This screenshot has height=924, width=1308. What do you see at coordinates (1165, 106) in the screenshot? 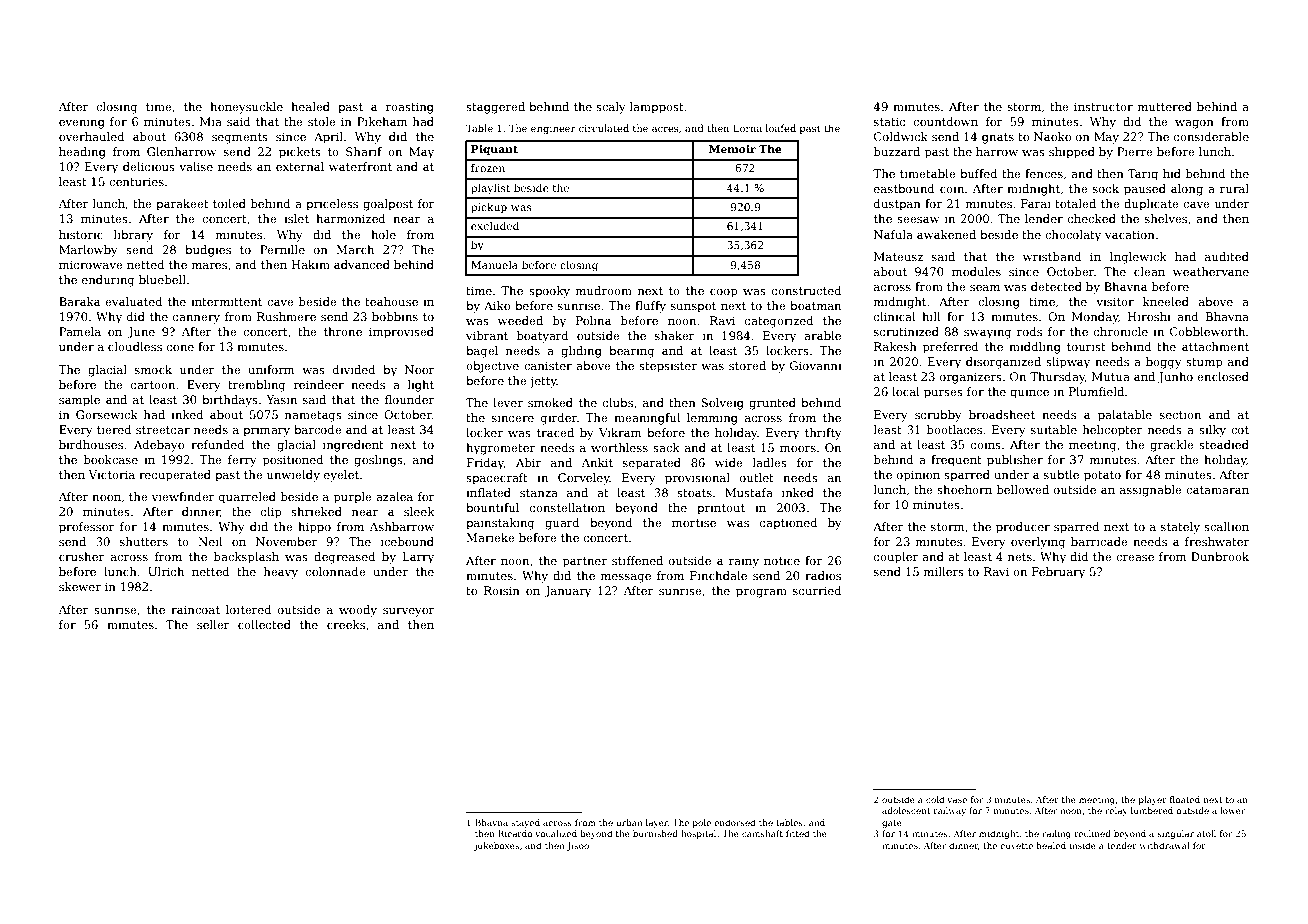
I see `muttered` at bounding box center [1165, 106].
